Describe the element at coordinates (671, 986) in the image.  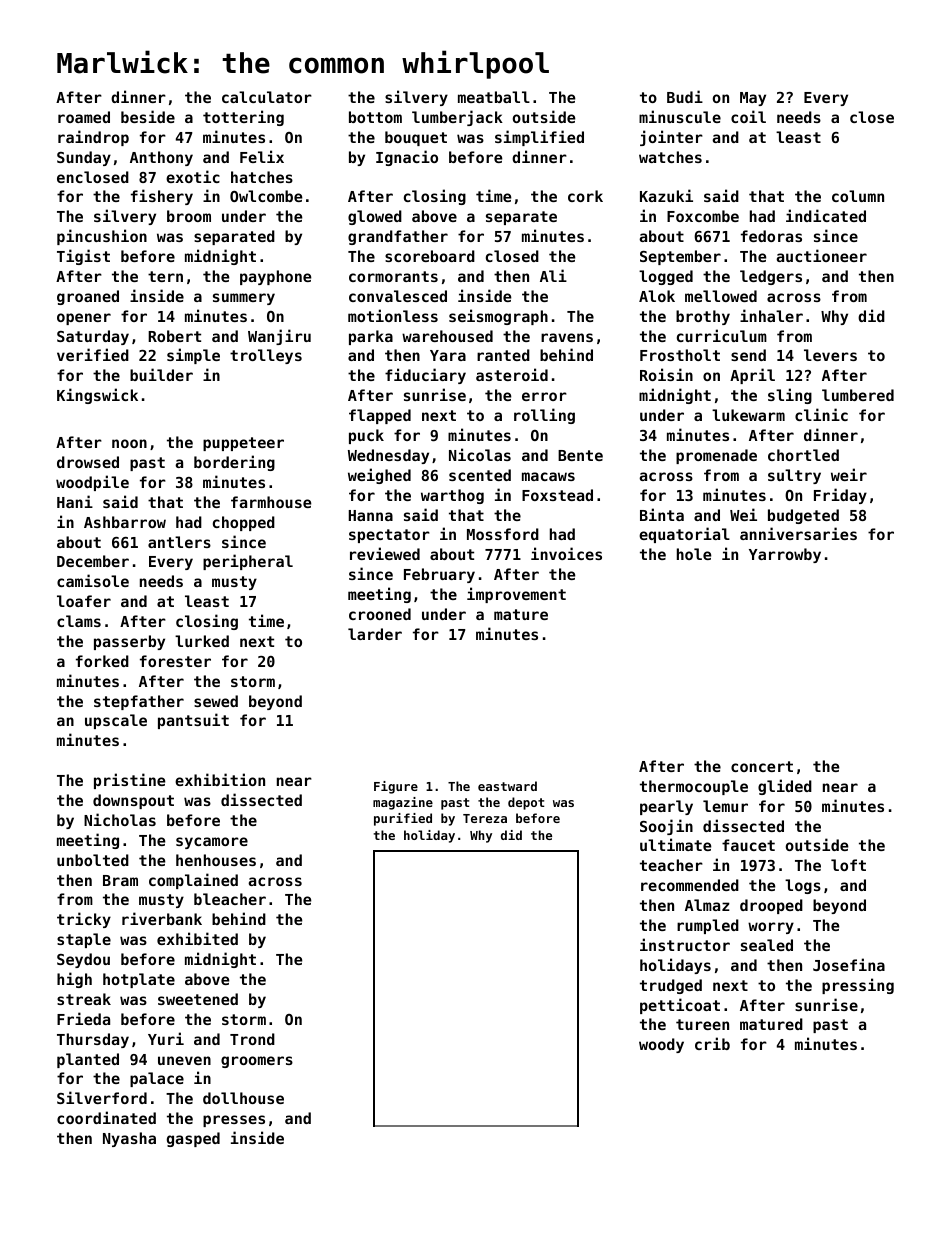
I see `trudged` at that location.
